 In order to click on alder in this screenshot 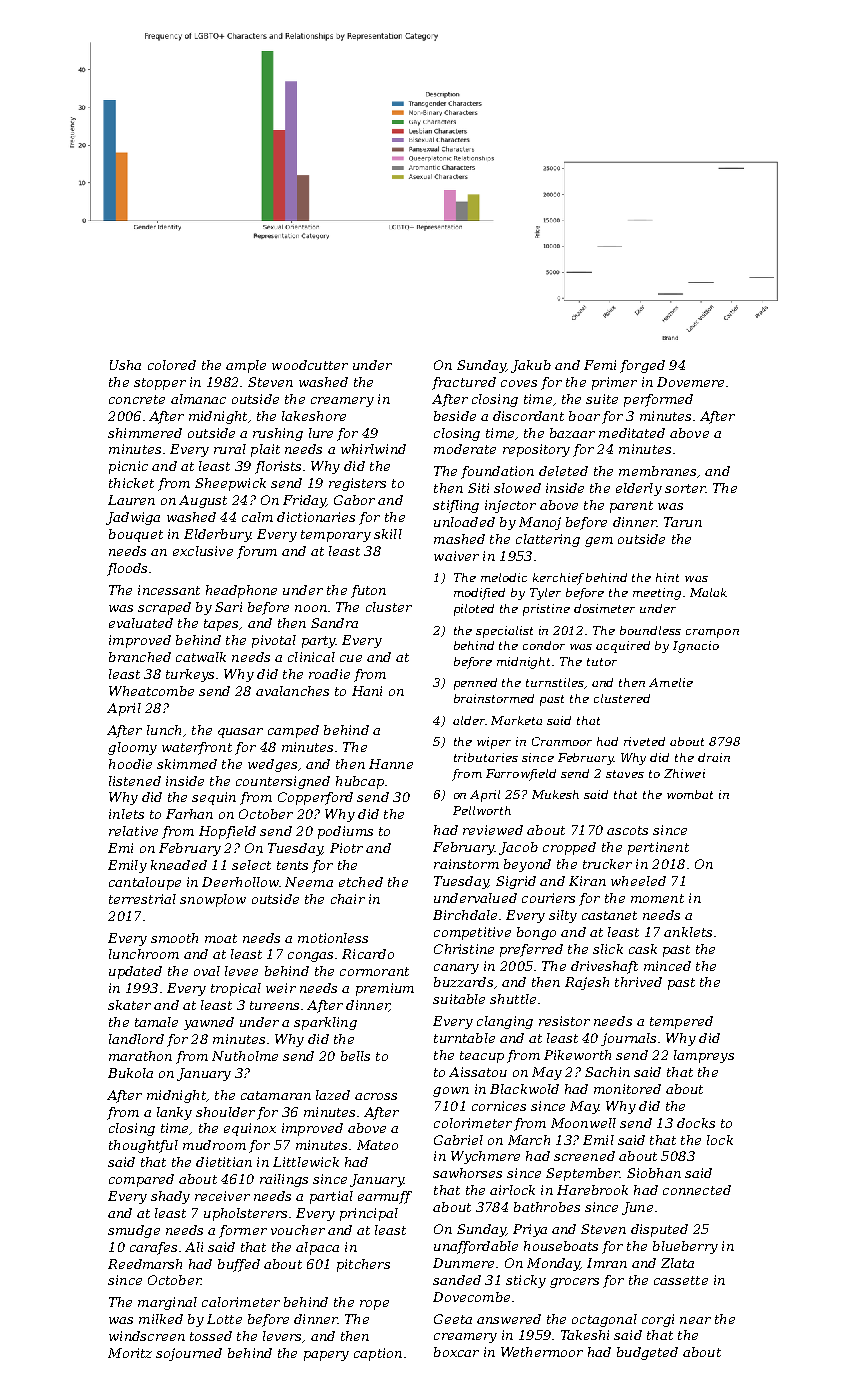, I will do `click(469, 720)`.
